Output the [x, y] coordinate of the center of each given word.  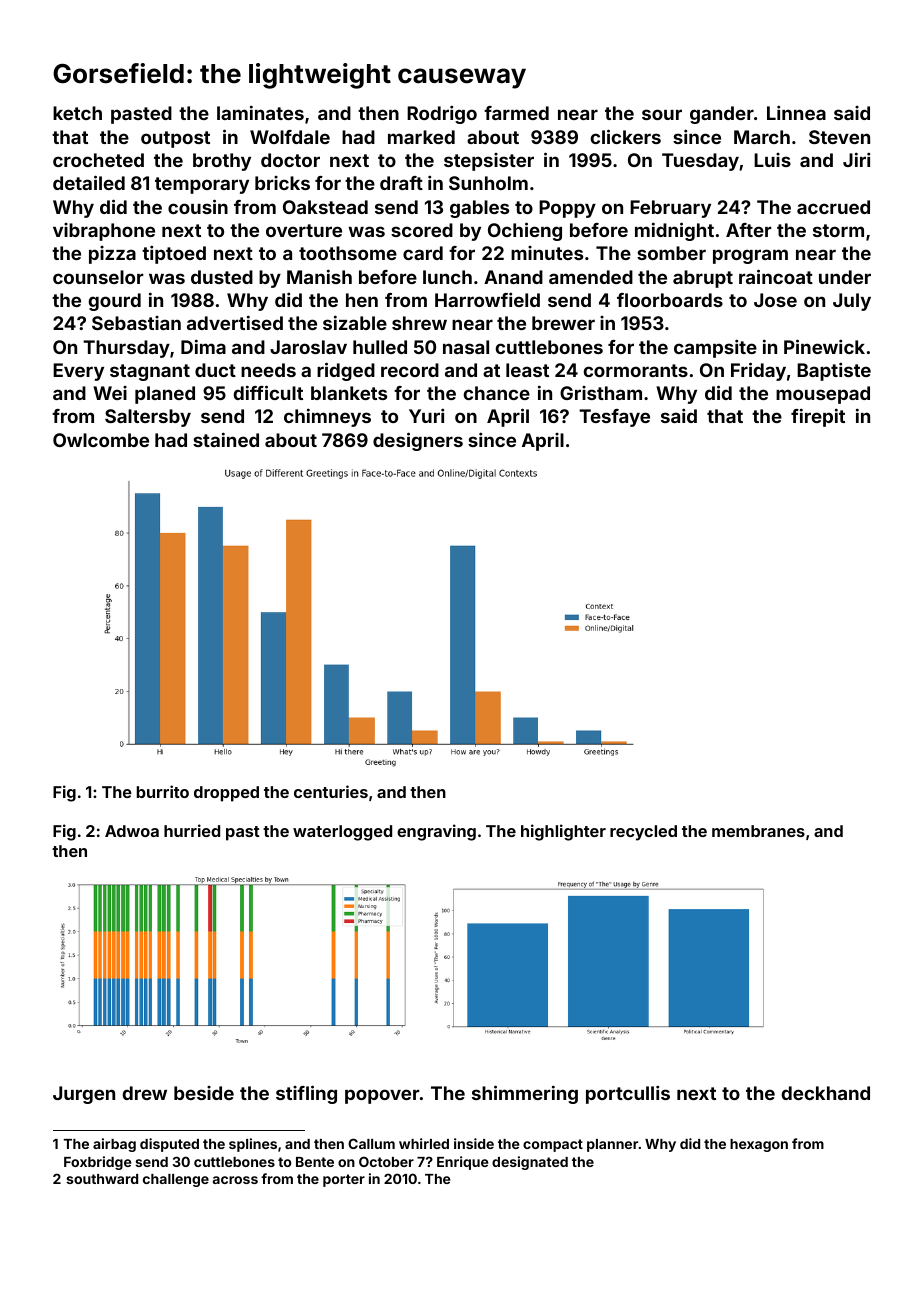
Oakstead [325, 207]
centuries [331, 791]
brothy [222, 162]
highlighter [563, 832]
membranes [758, 831]
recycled [643, 833]
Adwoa [132, 831]
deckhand [825, 1093]
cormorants [636, 370]
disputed [169, 1145]
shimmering [525, 1094]
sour [662, 114]
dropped [226, 794]
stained [226, 439]
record [410, 370]
